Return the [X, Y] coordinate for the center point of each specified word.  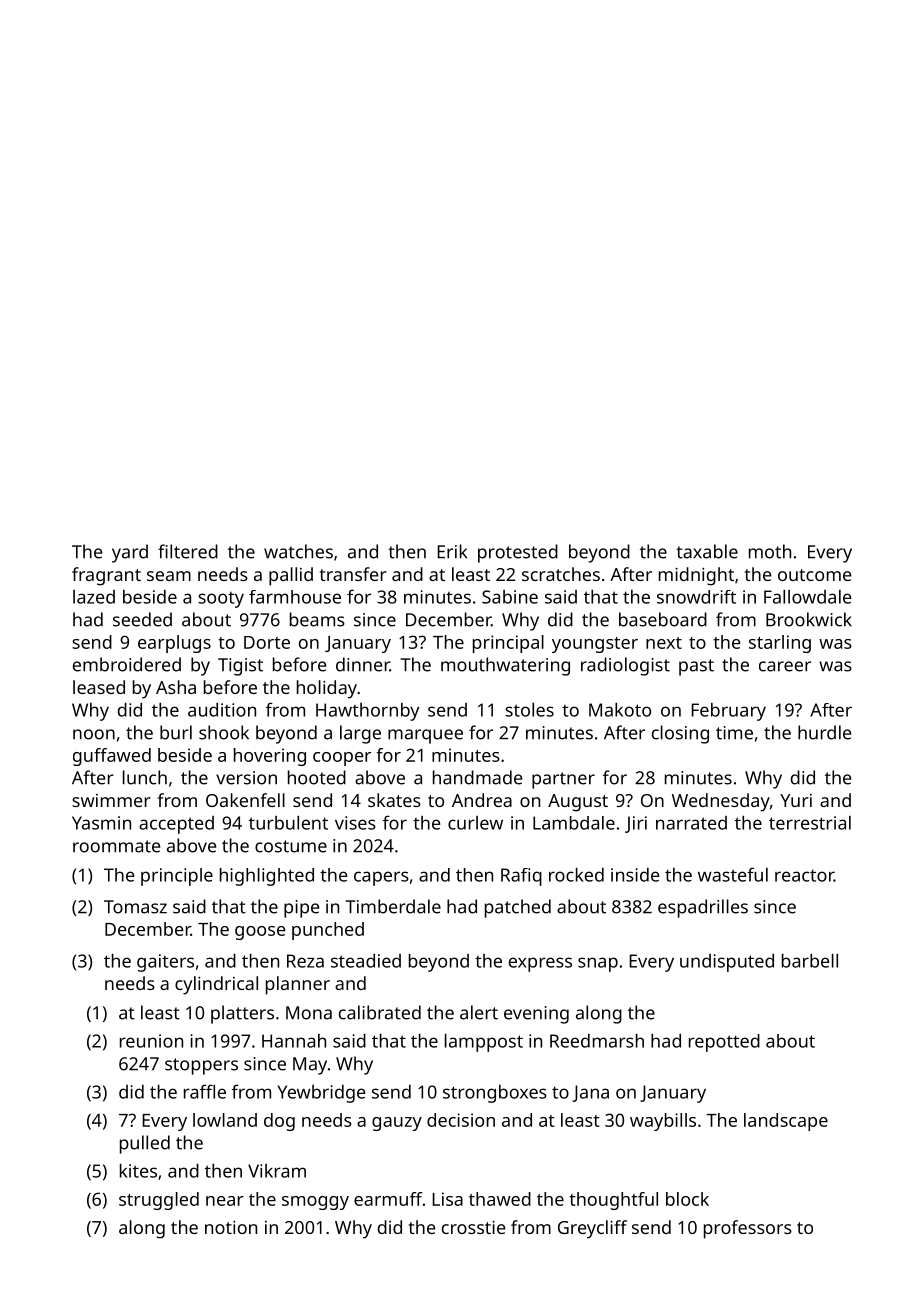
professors [748, 1229]
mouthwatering [505, 666]
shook [224, 732]
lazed [94, 597]
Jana [590, 1093]
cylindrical [216, 985]
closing [680, 734]
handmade [477, 777]
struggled [159, 1201]
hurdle [824, 732]
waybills [663, 1122]
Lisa [447, 1199]
